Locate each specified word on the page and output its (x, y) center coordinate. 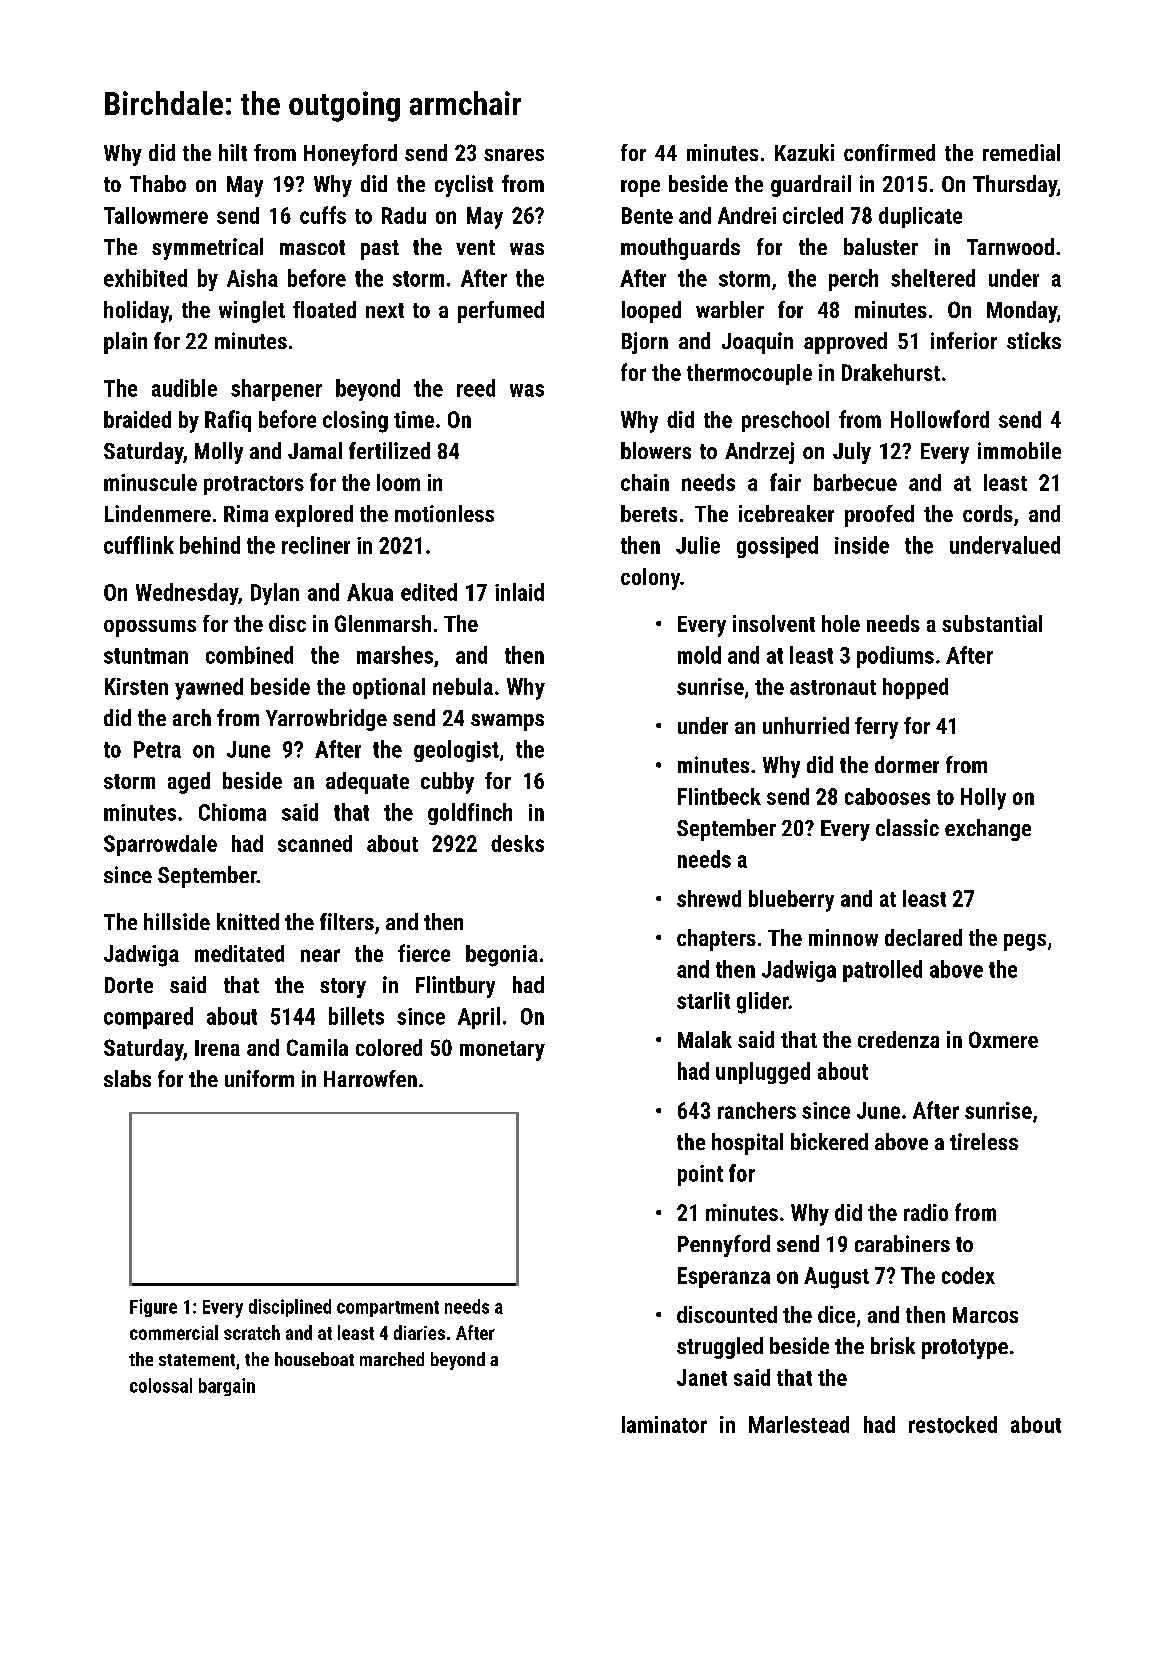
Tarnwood (1010, 246)
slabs (127, 1078)
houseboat (314, 1359)
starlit (703, 1000)
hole (841, 623)
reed (476, 388)
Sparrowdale (160, 845)
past (380, 250)
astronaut (833, 687)
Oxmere (1003, 1039)
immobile (1019, 450)
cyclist (464, 186)
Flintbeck (719, 796)
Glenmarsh (383, 623)
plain (125, 343)
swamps (507, 722)
